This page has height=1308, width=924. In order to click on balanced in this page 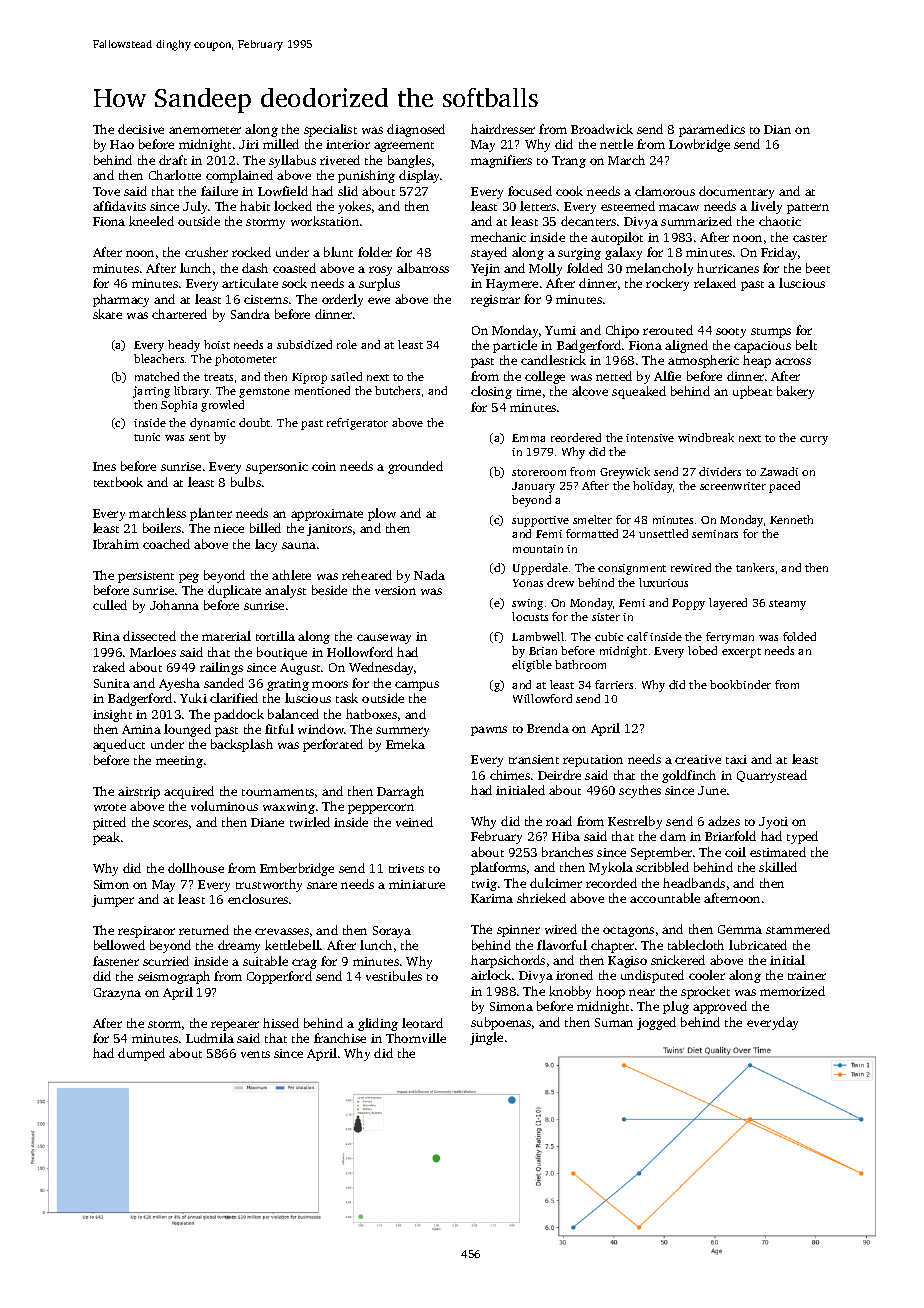, I will do `click(293, 714)`.
